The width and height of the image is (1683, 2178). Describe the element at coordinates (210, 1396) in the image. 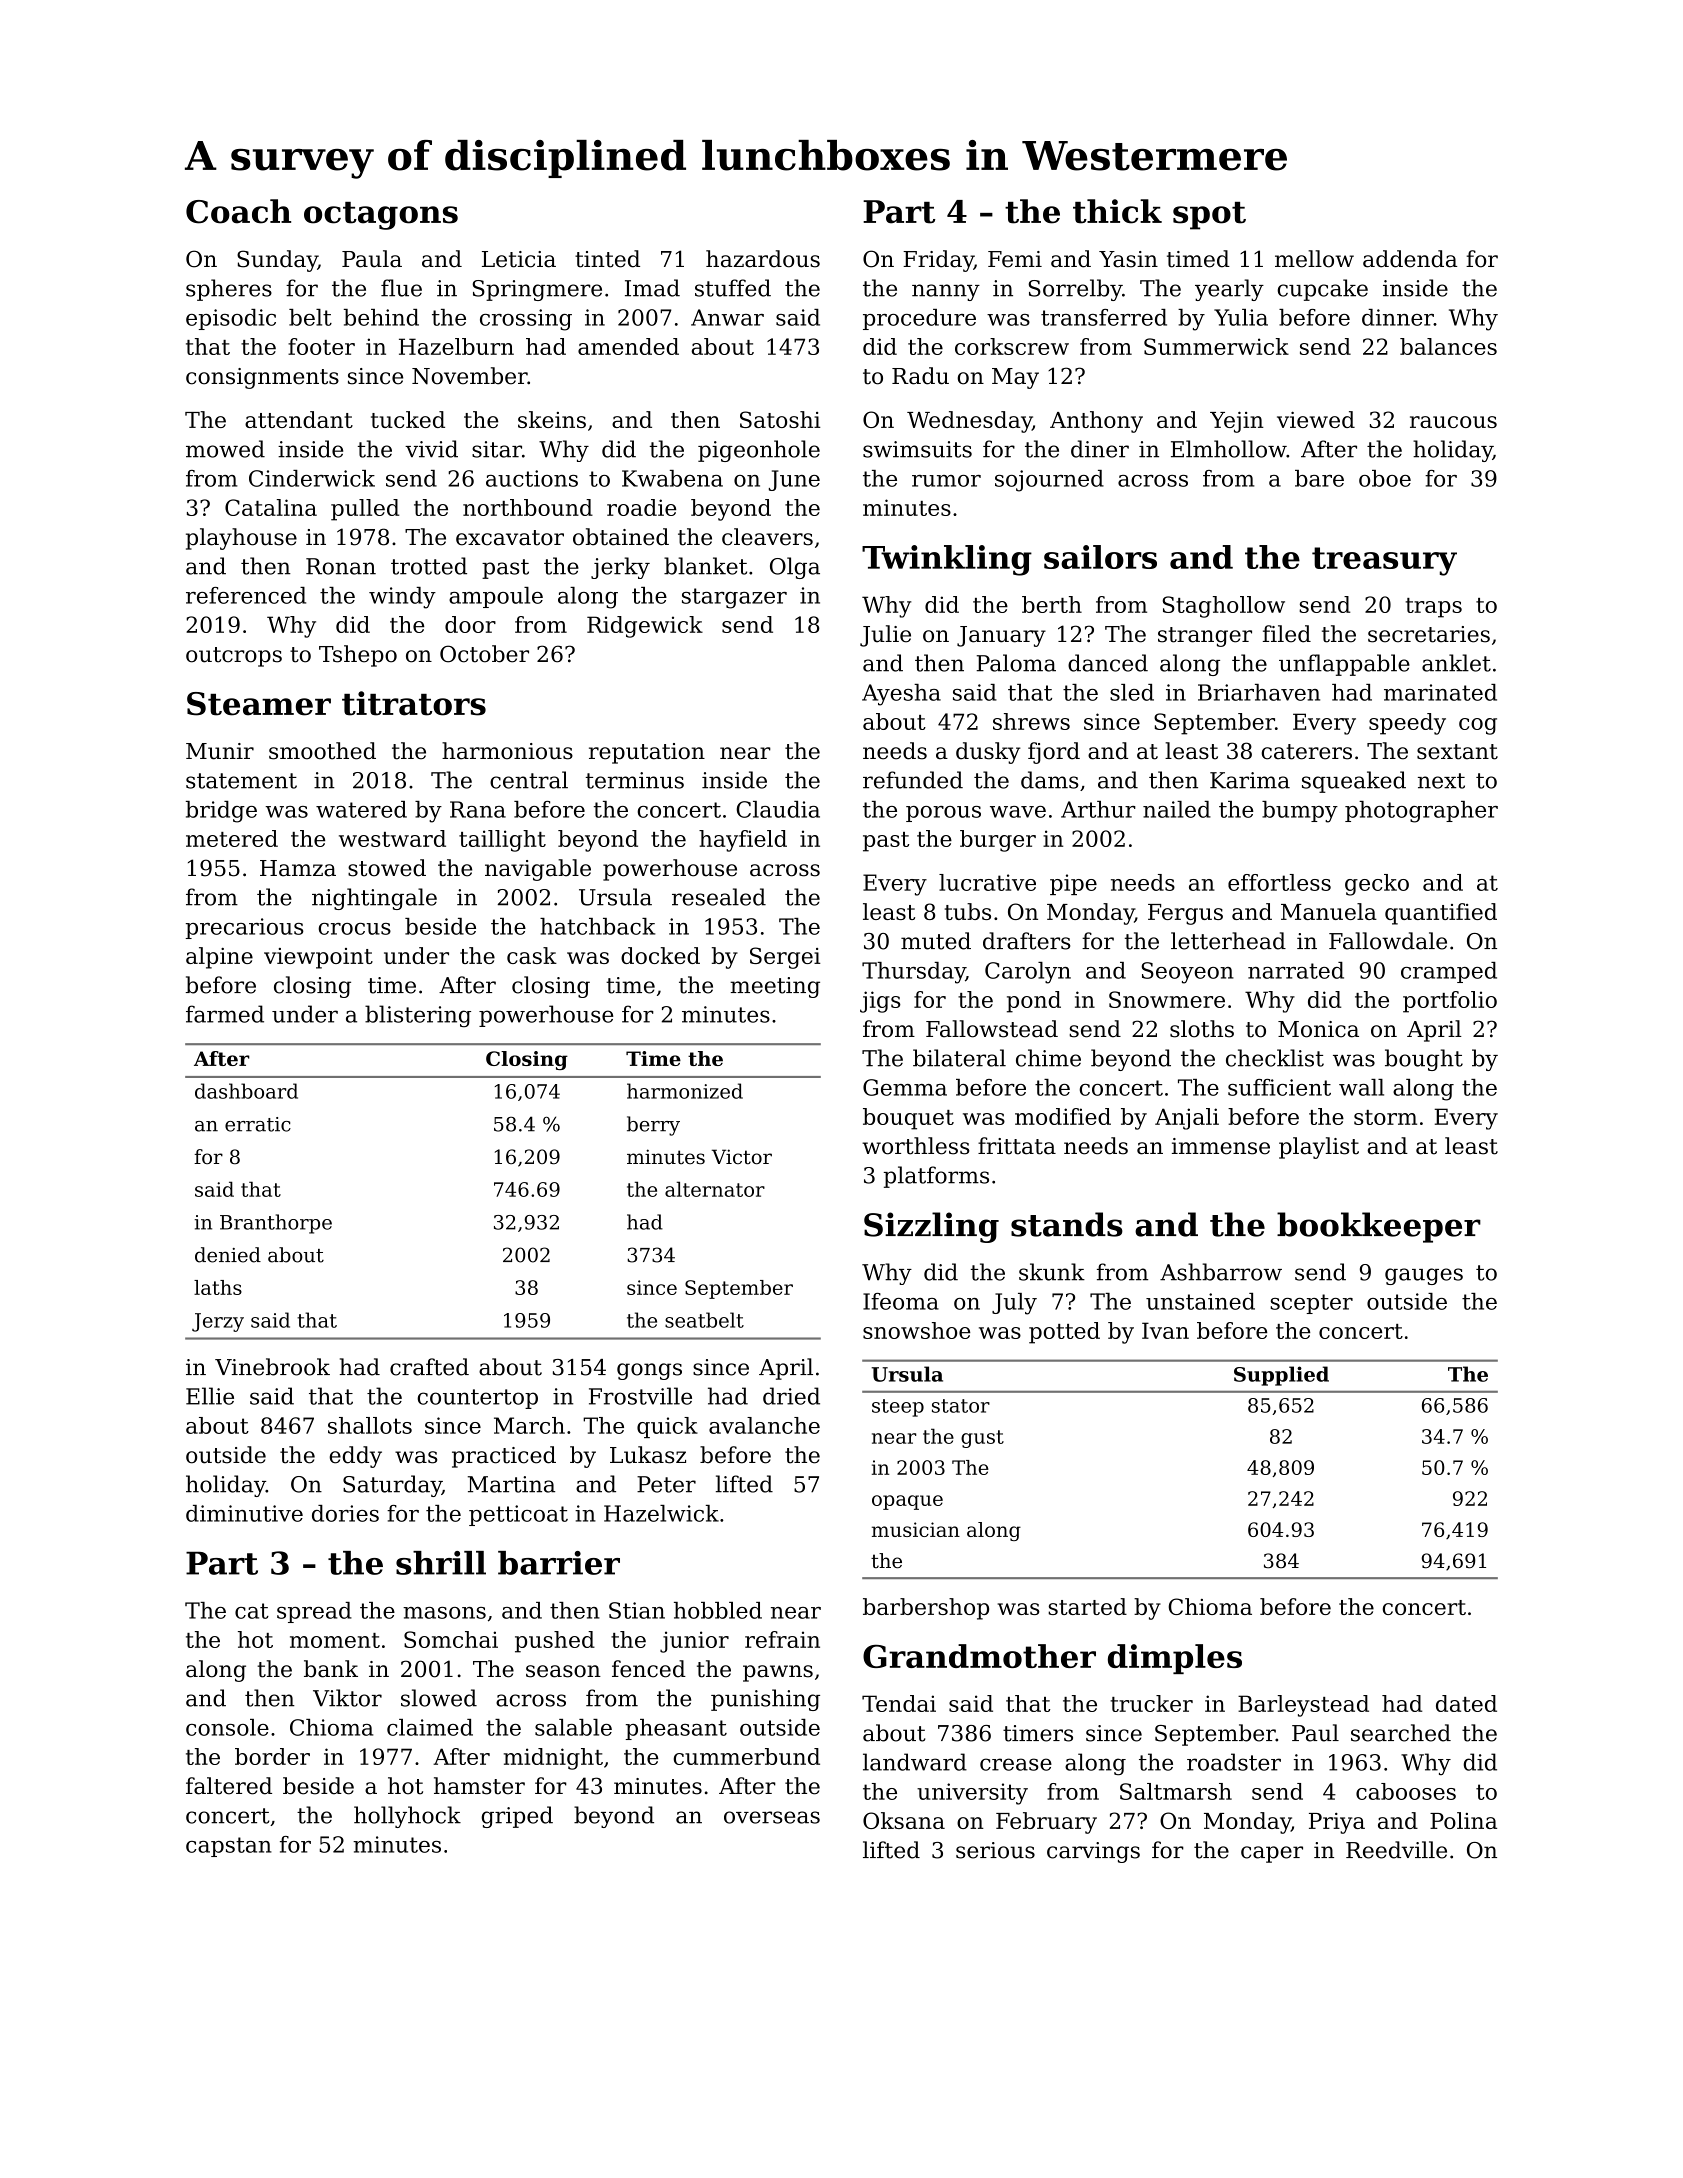

I see `Ellie` at that location.
